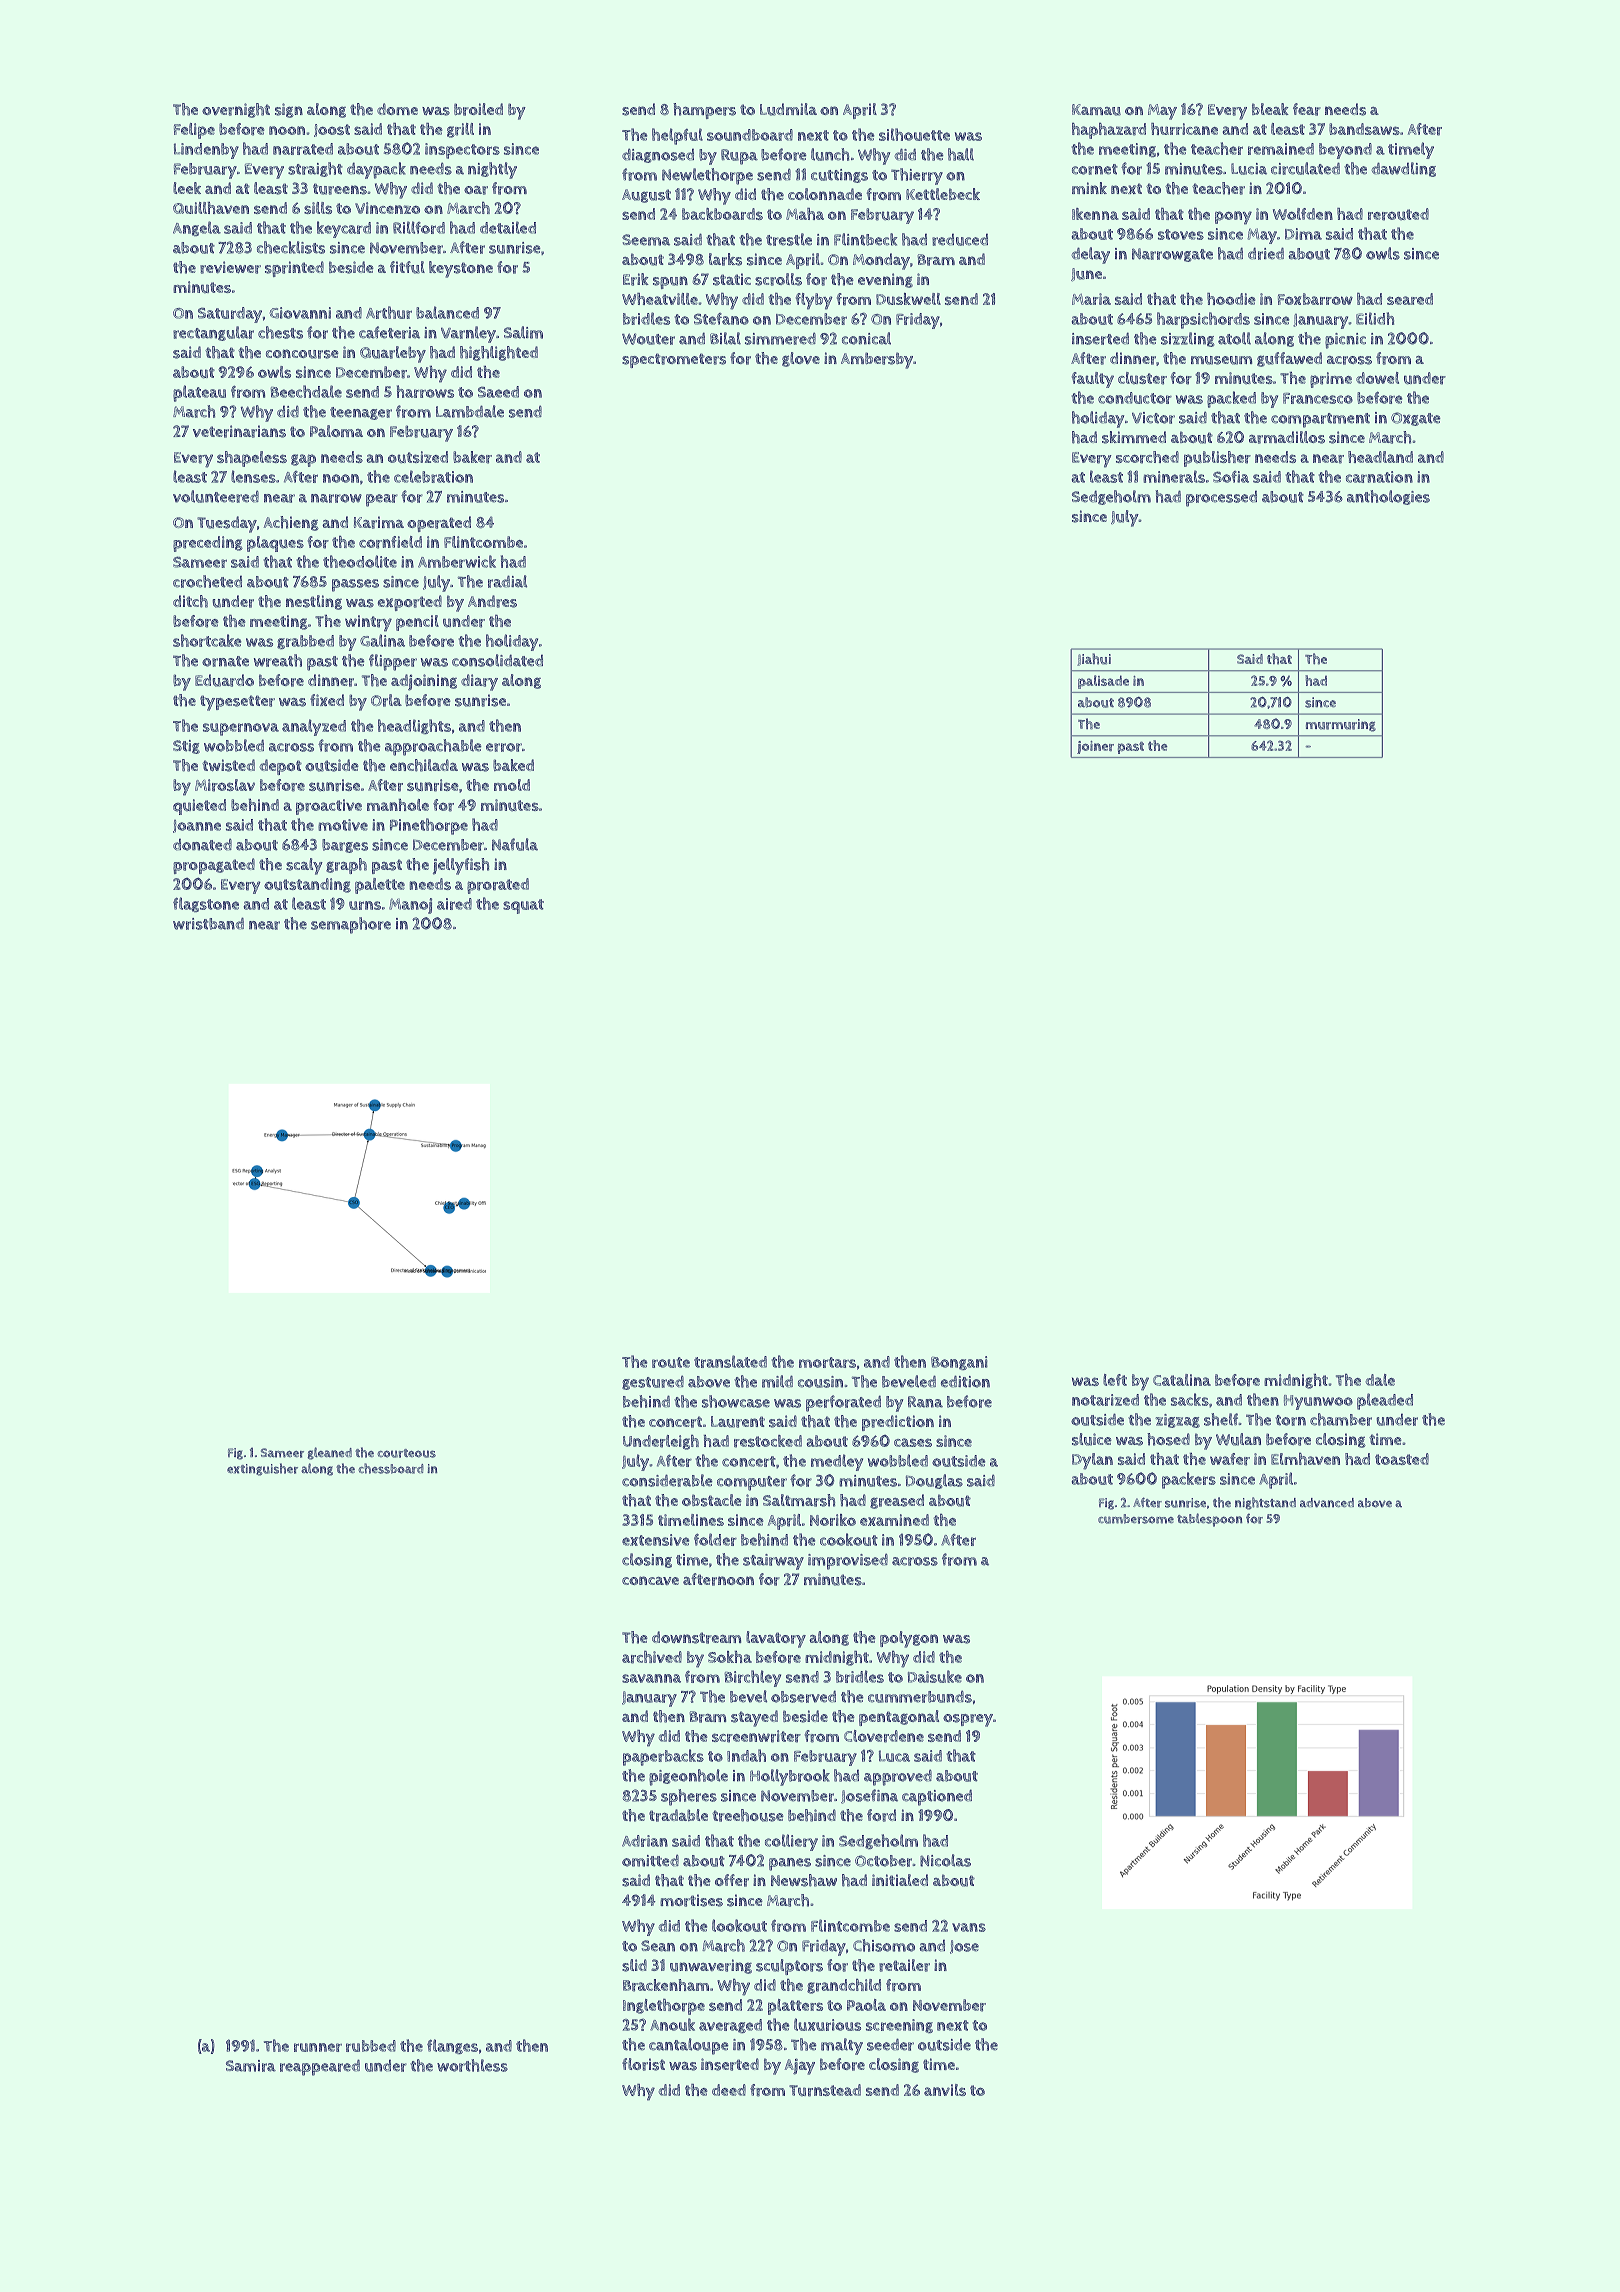 The image size is (1620, 2292). I want to click on Ambersby, so click(877, 360).
